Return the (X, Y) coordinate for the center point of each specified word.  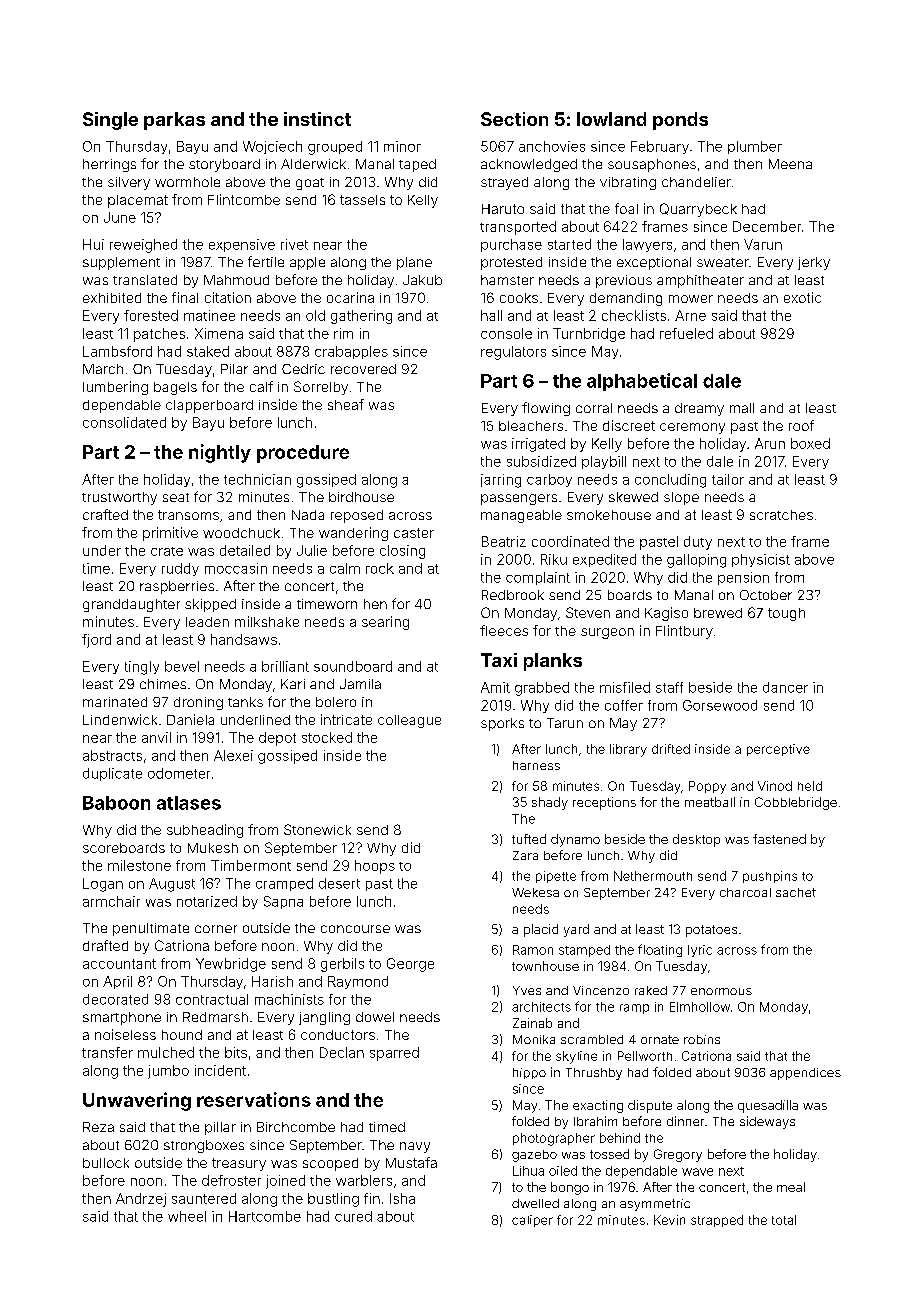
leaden (207, 622)
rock (380, 568)
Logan (103, 885)
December (767, 226)
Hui (93, 244)
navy (415, 1147)
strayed (504, 183)
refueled (686, 333)
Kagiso (666, 614)
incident (220, 1070)
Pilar (234, 369)
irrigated (538, 445)
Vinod (775, 786)
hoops (375, 867)
